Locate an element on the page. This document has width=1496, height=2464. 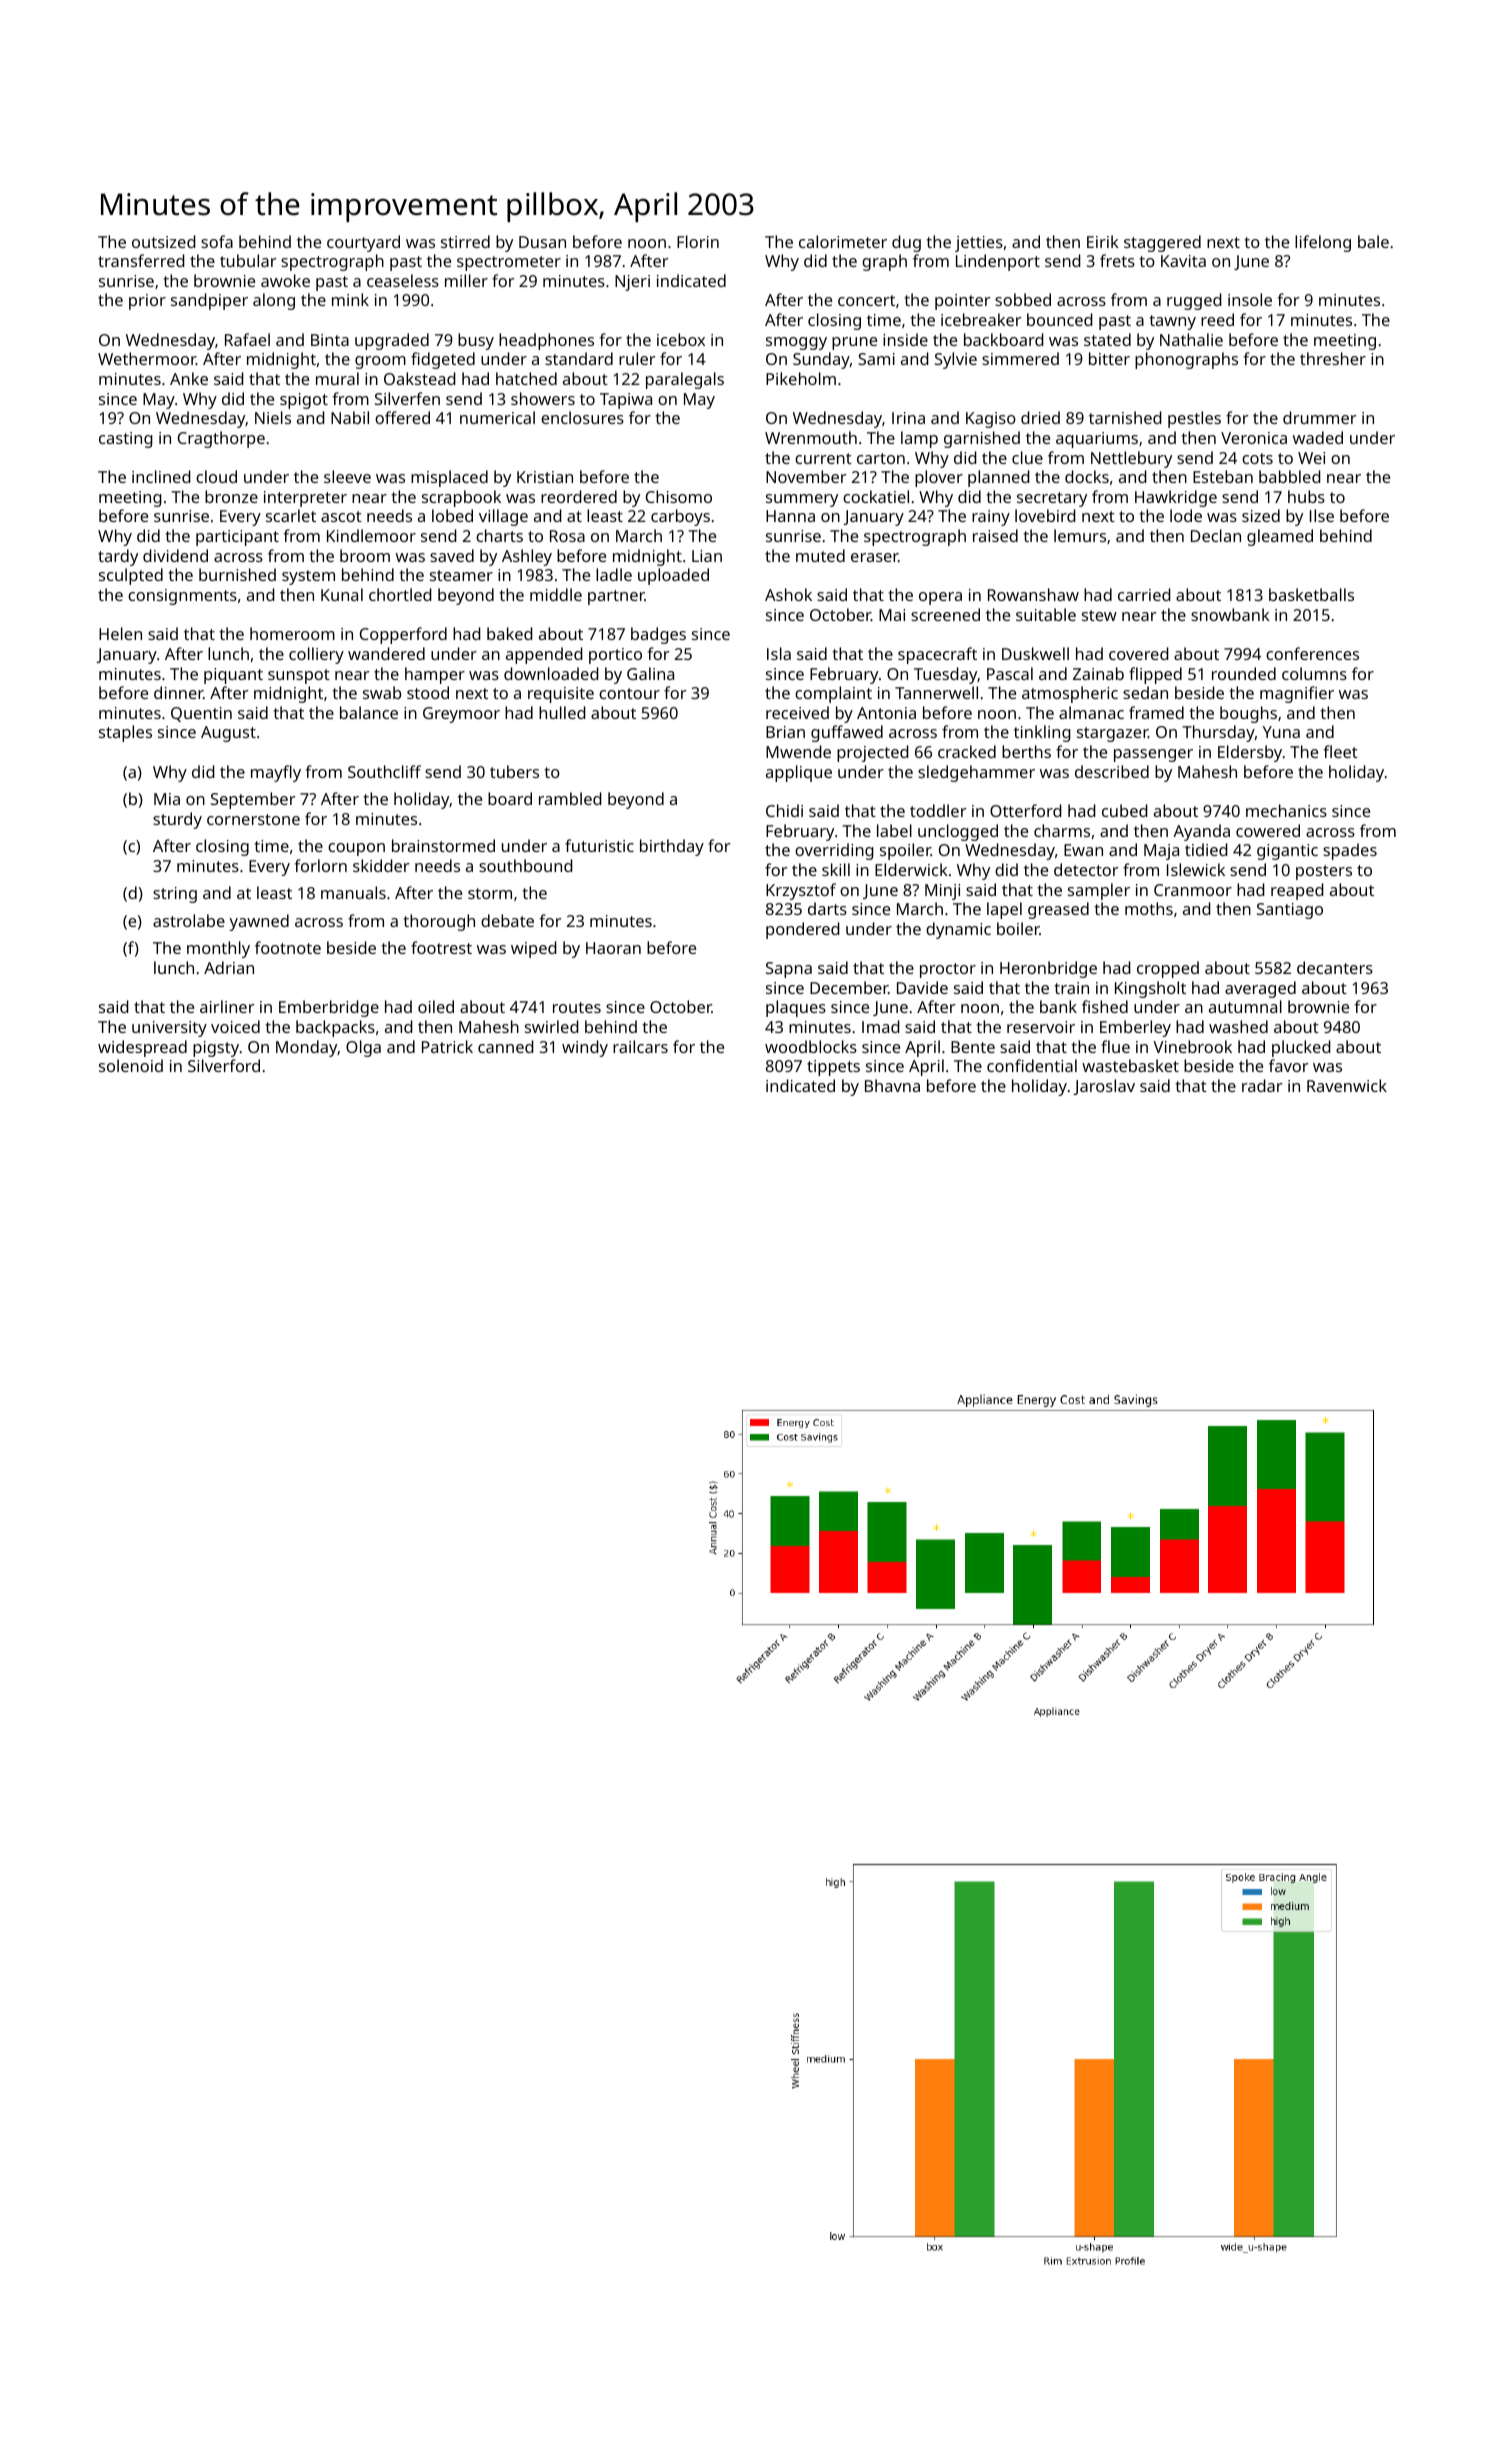
reordered is located at coordinates (579, 496).
